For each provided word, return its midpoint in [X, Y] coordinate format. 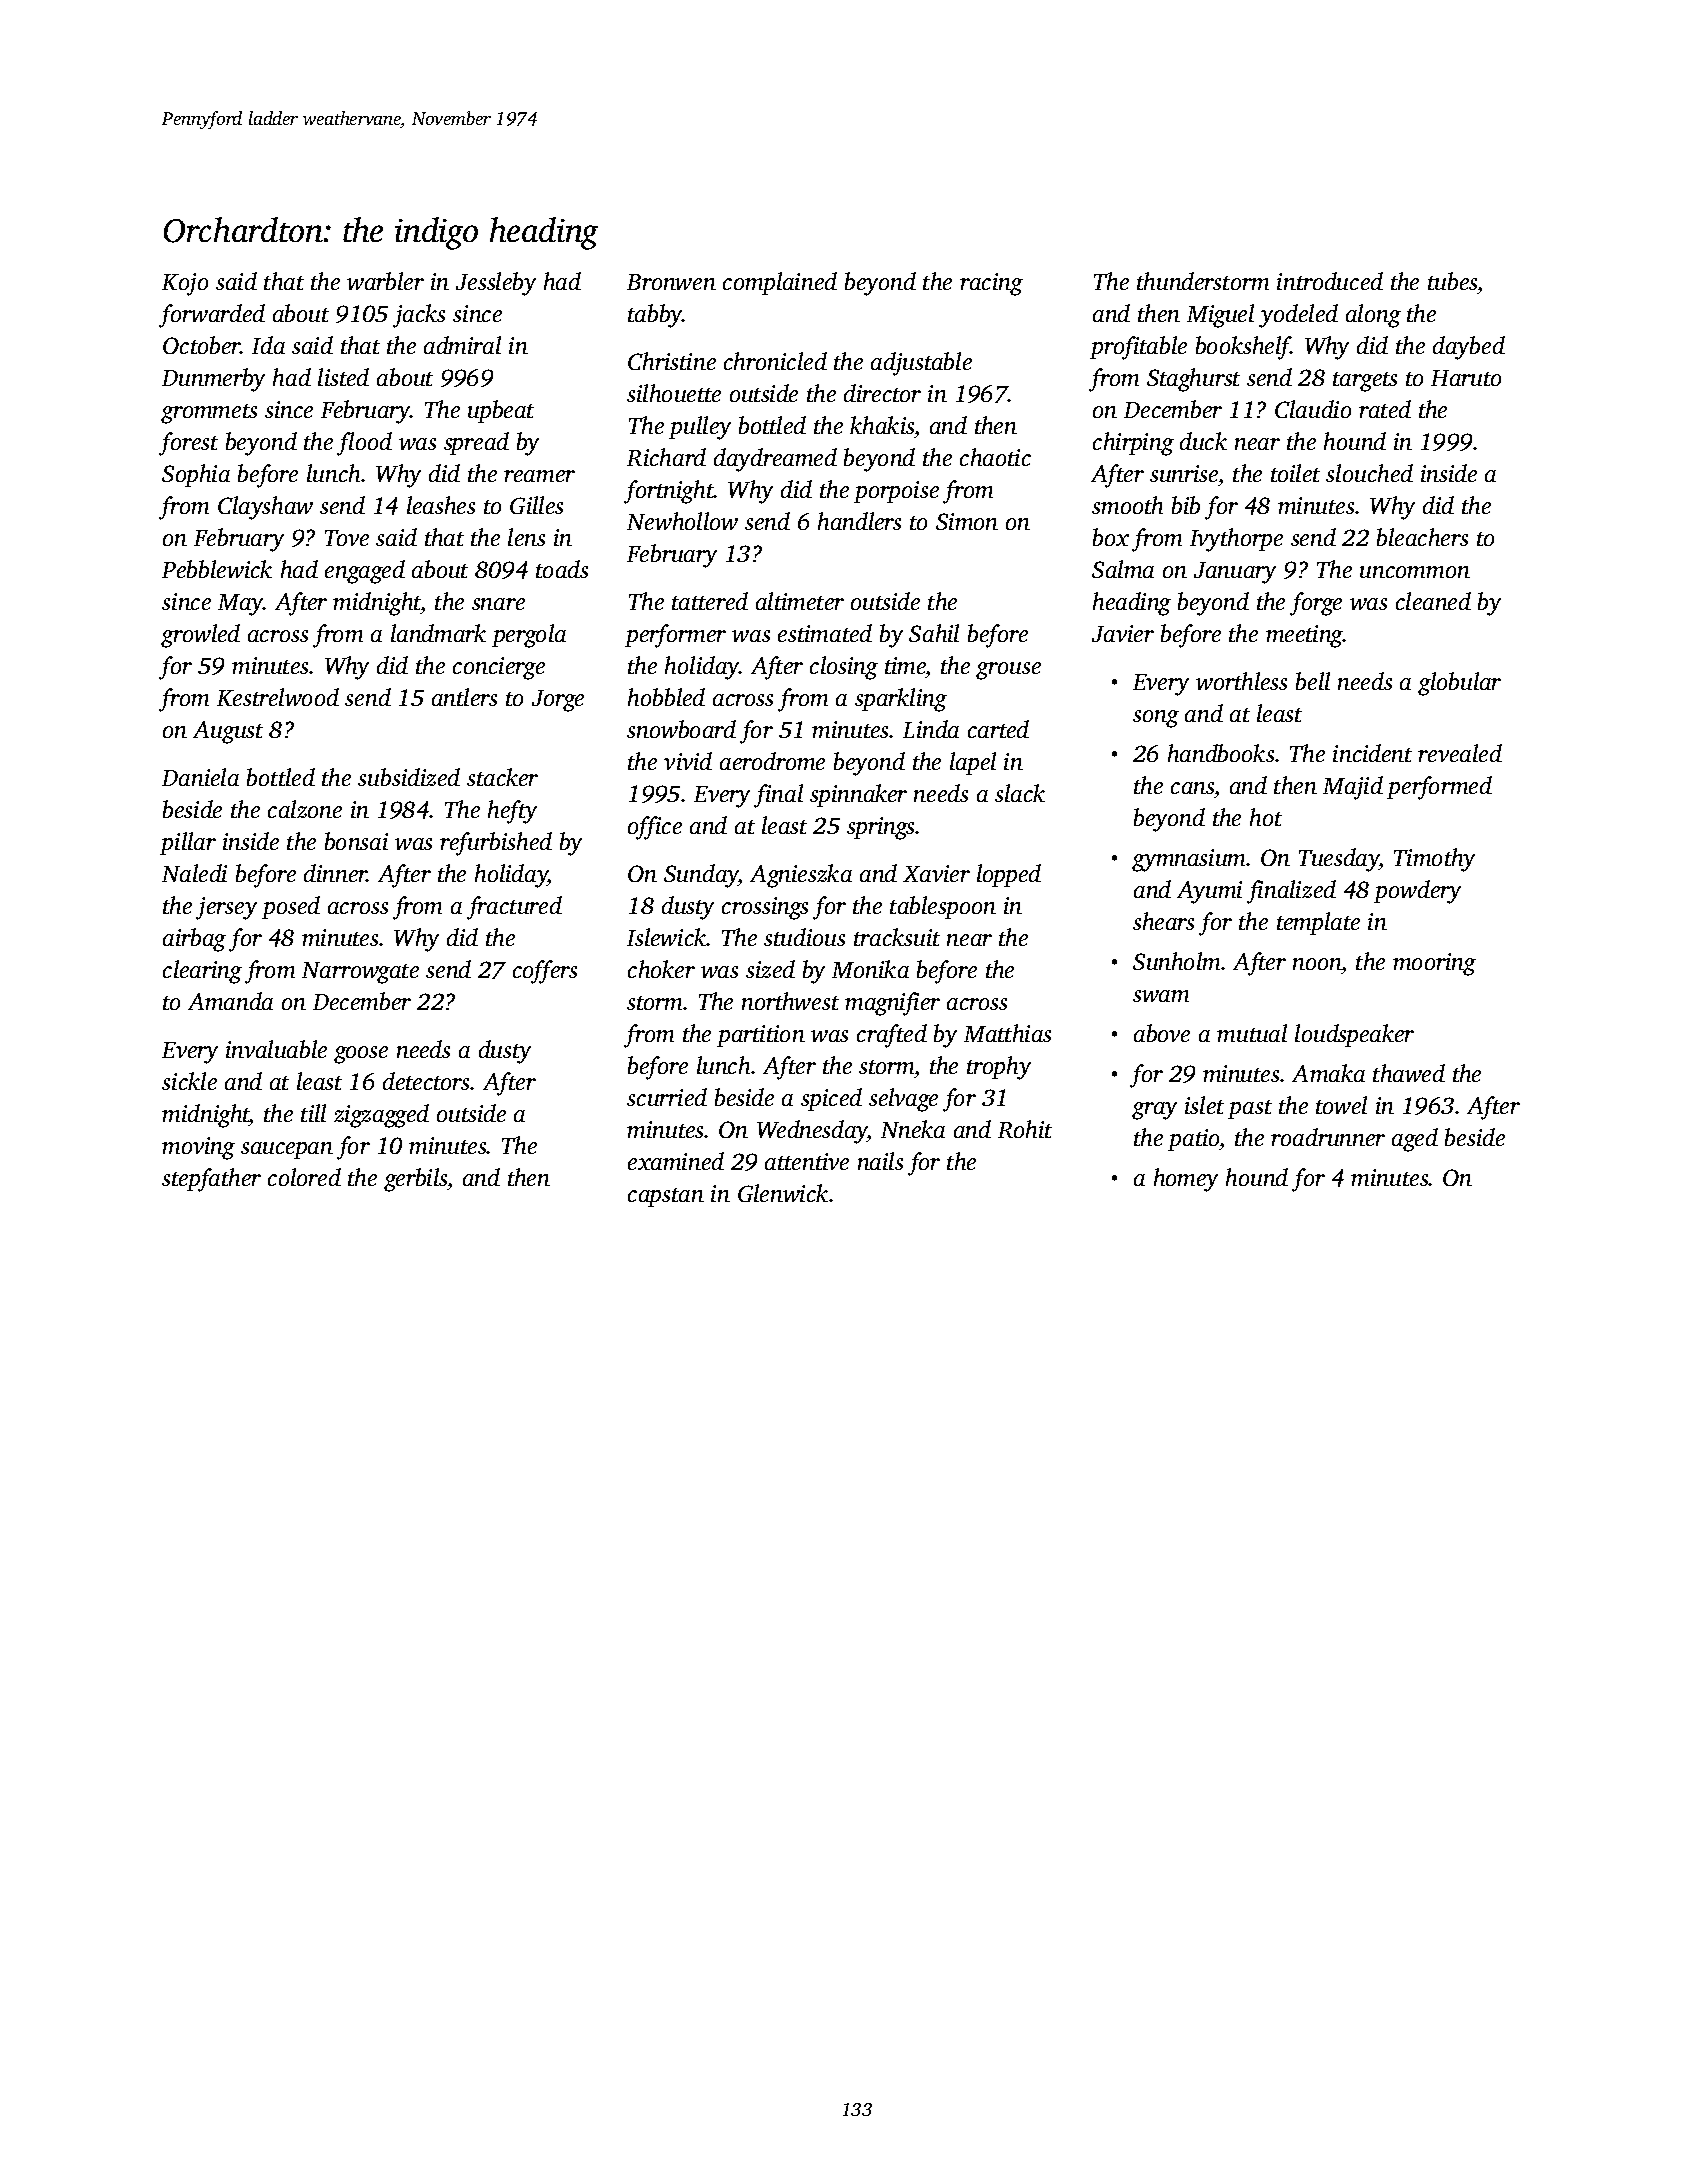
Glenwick [783, 1193]
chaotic [995, 457]
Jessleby [496, 284]
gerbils [416, 1180]
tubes [1452, 281]
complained [780, 283]
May [241, 605]
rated [1385, 409]
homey [1186, 1180]
